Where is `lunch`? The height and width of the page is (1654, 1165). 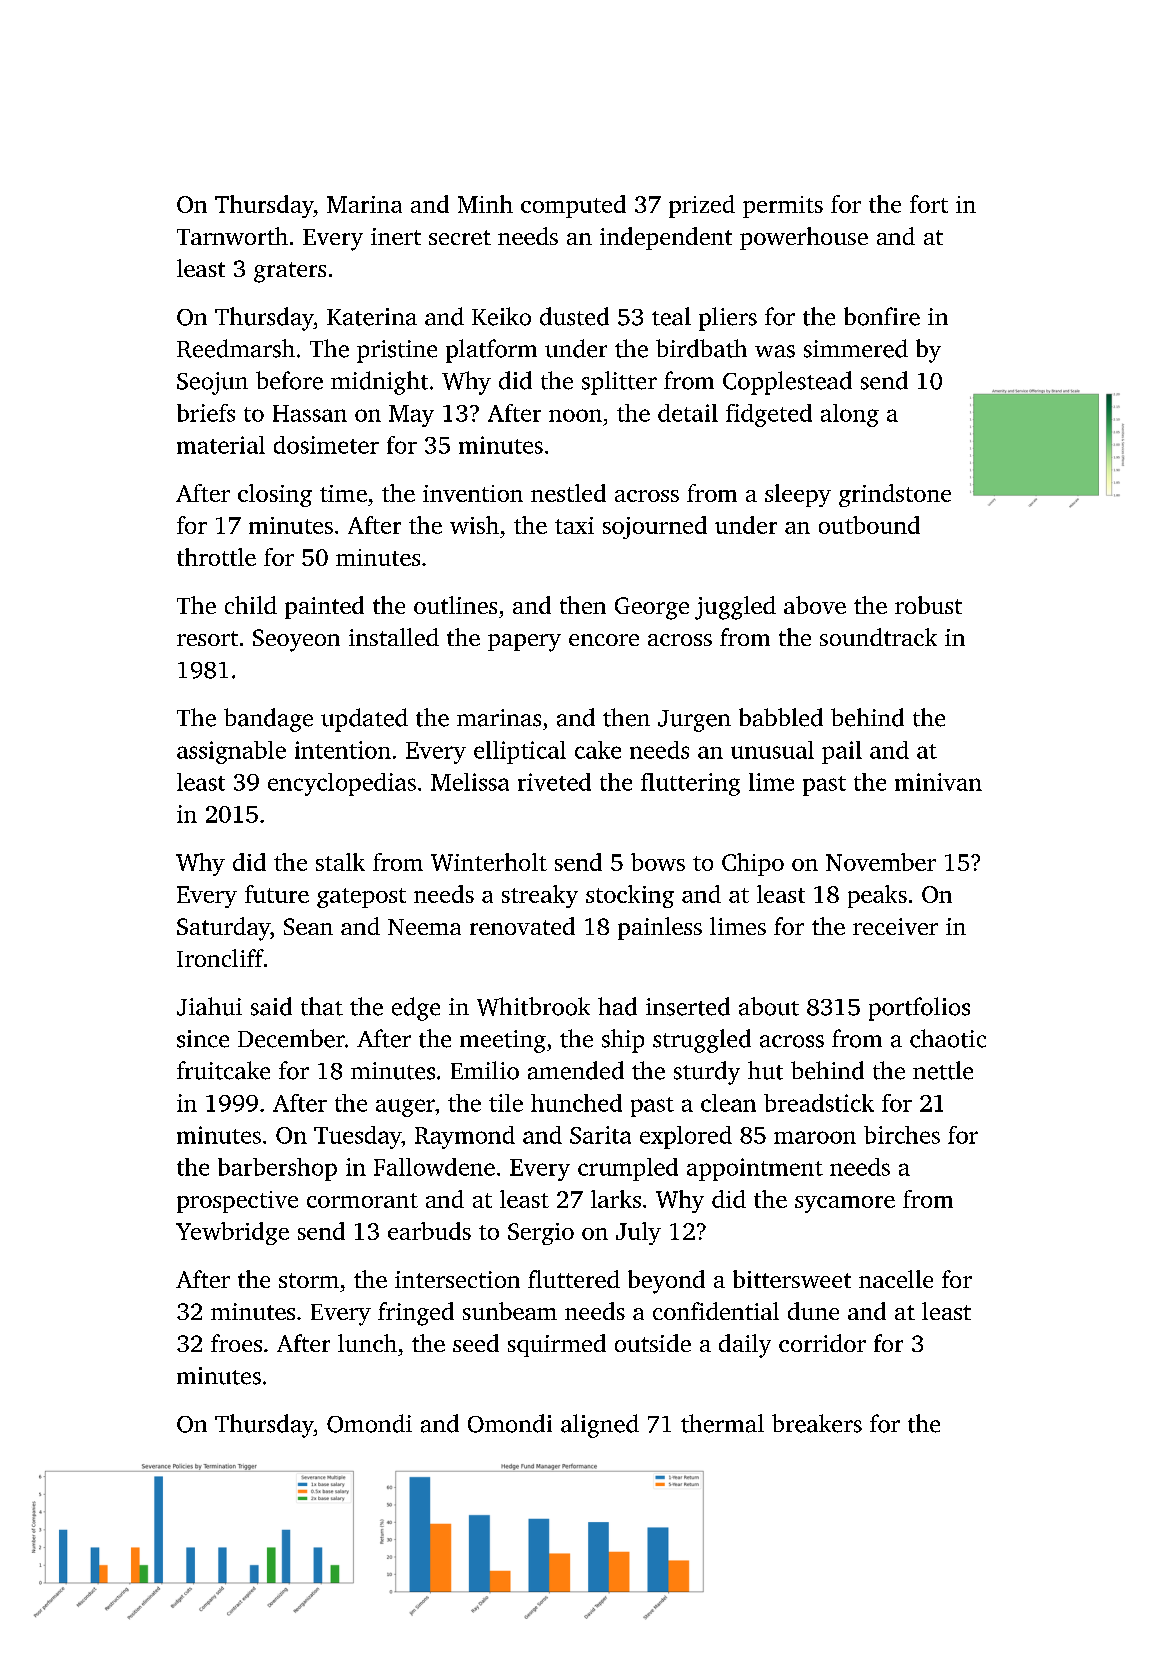 lunch is located at coordinates (367, 1343).
